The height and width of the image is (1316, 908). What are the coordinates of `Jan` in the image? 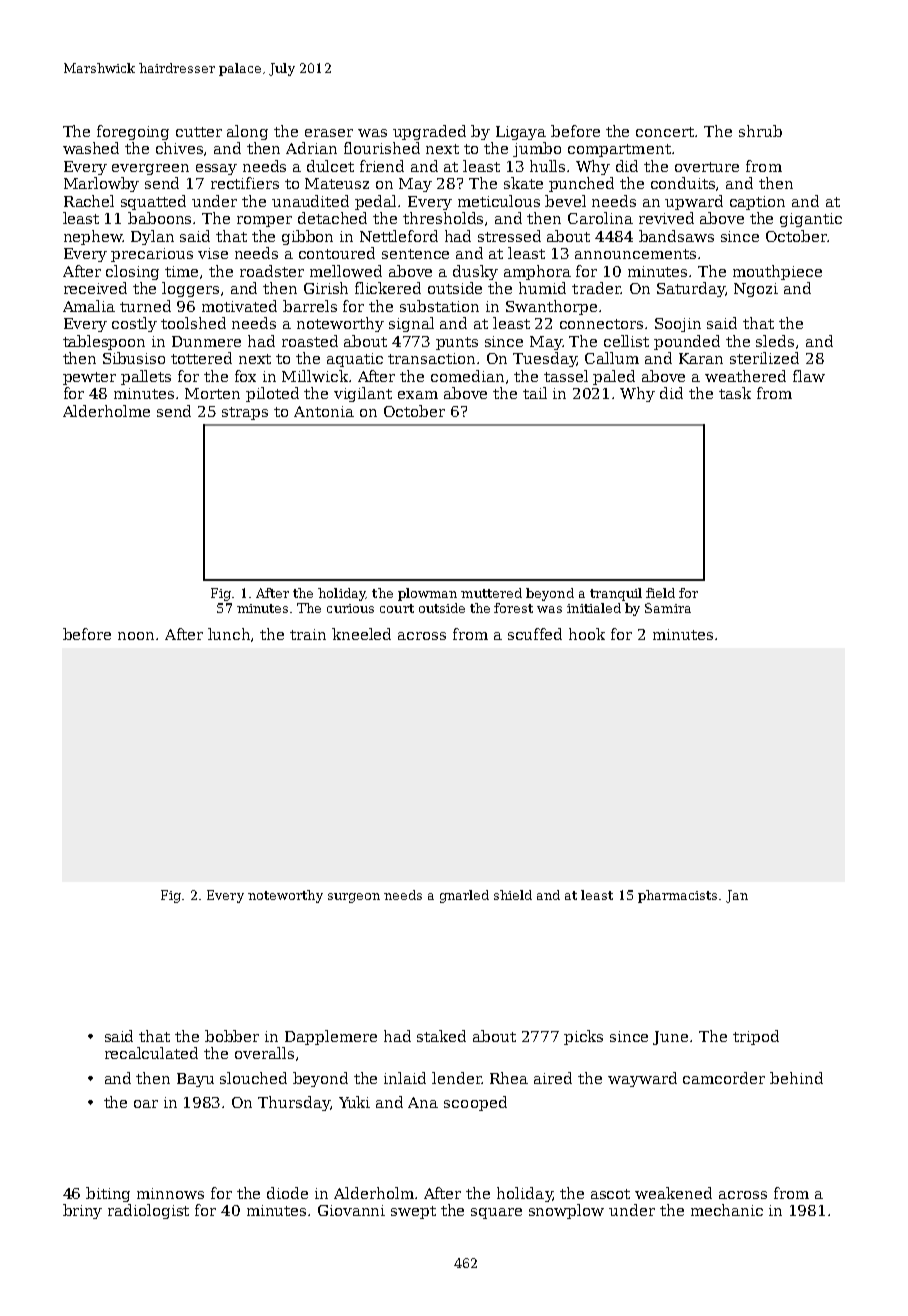 It's located at (737, 896).
